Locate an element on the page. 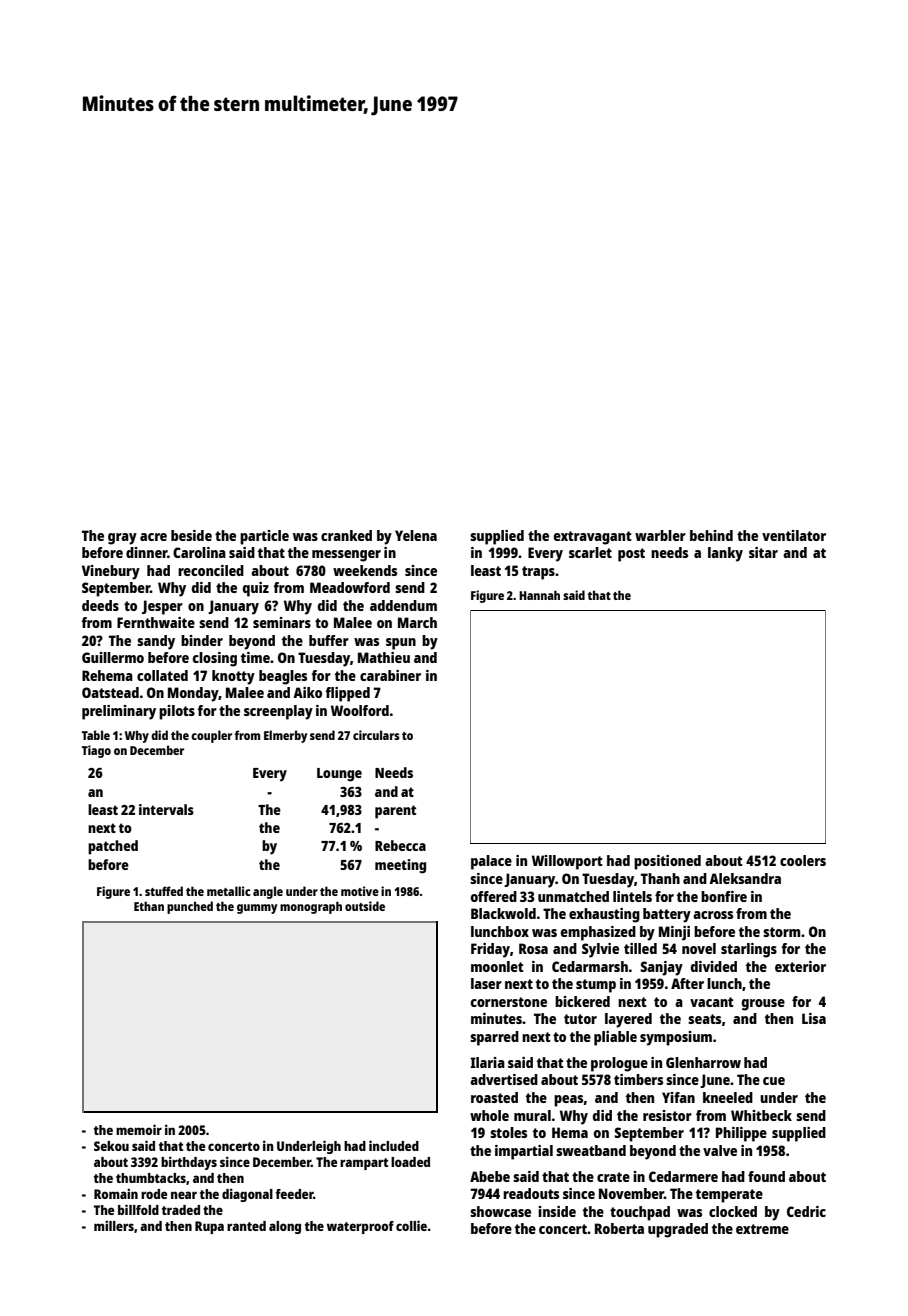 The image size is (908, 1316). Aleksandra is located at coordinates (745, 878).
